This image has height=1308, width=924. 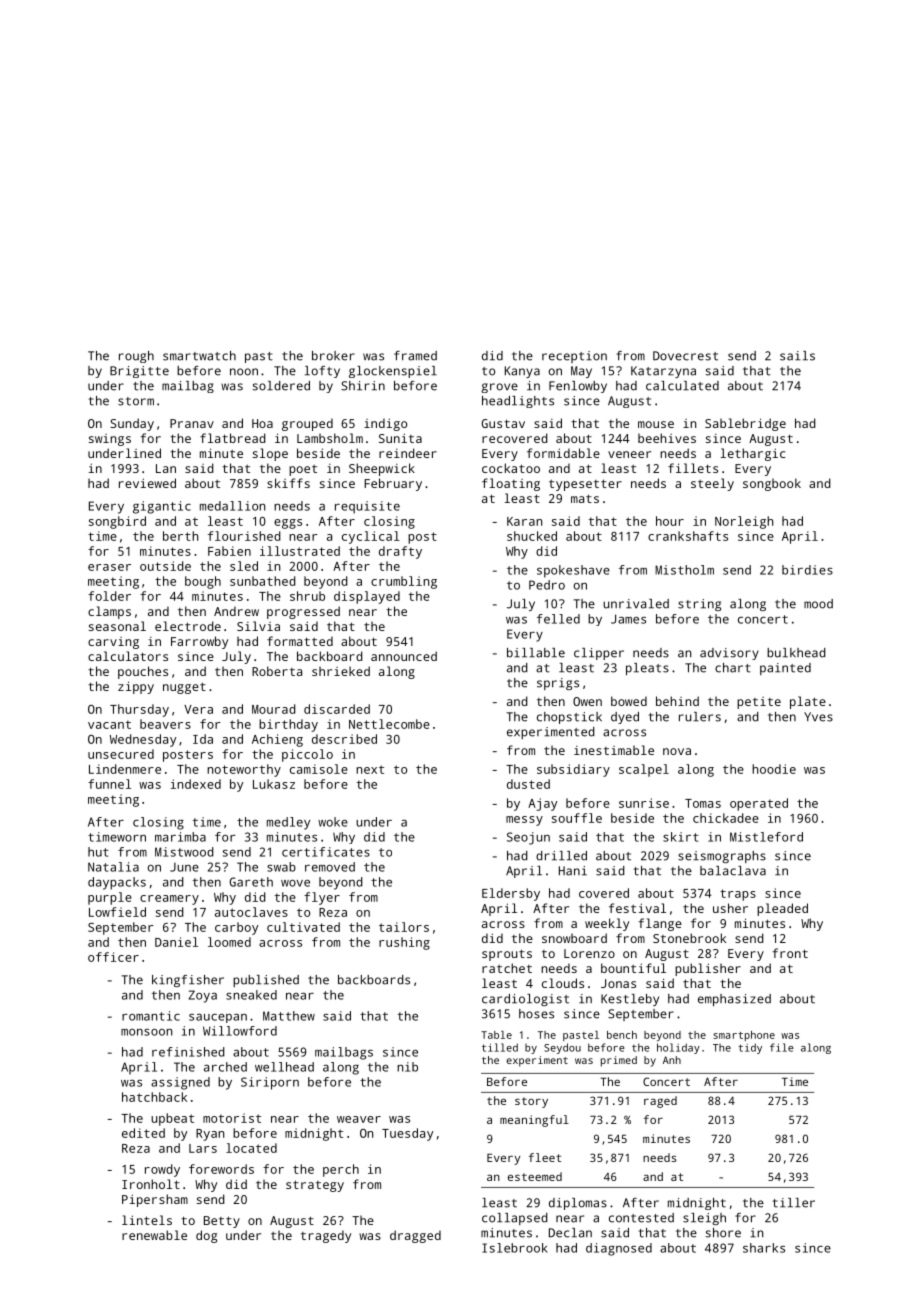 What do you see at coordinates (333, 356) in the image?
I see `broker` at bounding box center [333, 356].
